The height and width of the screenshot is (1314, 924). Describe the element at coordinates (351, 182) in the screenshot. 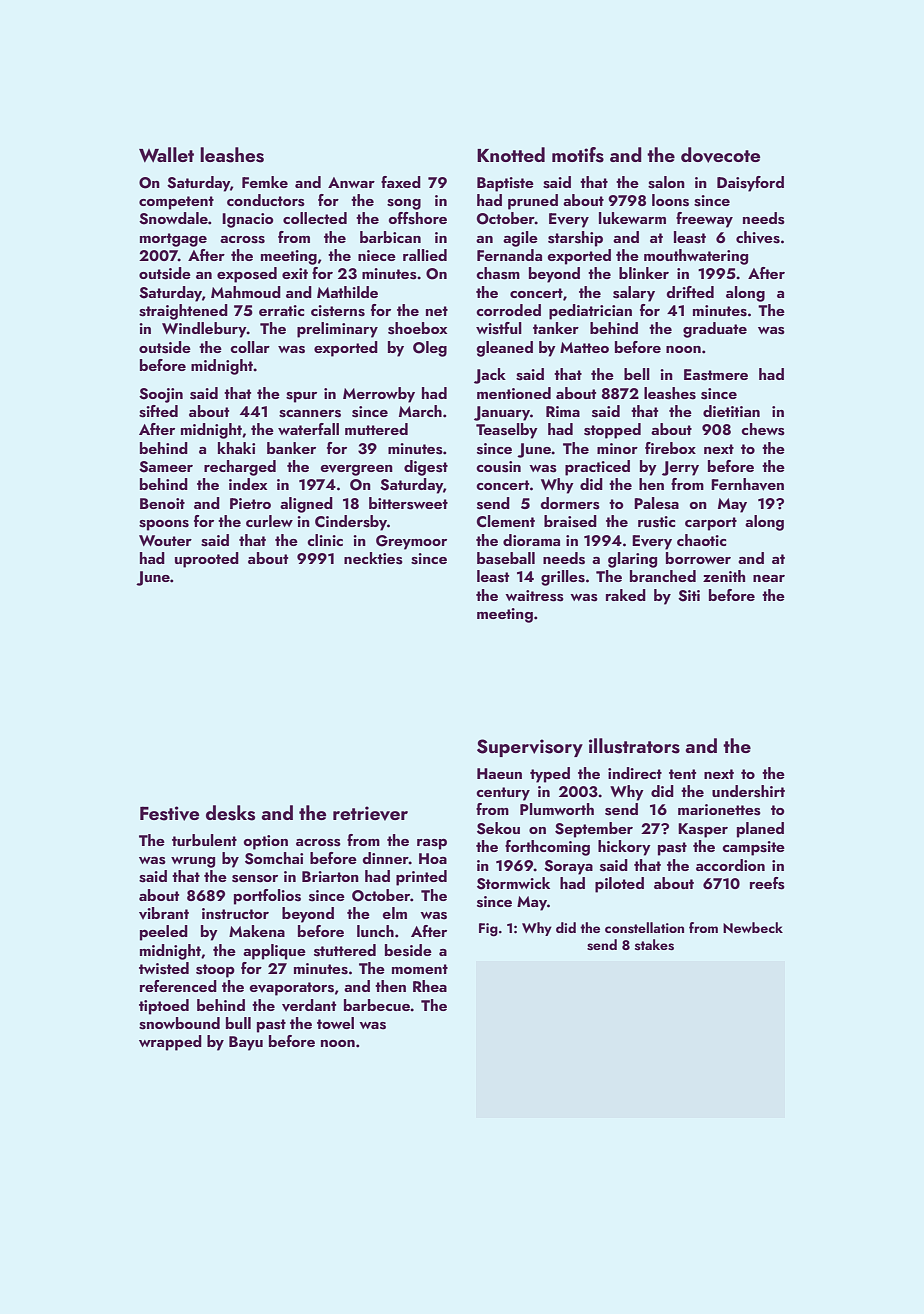

I see `Anwar` at that location.
